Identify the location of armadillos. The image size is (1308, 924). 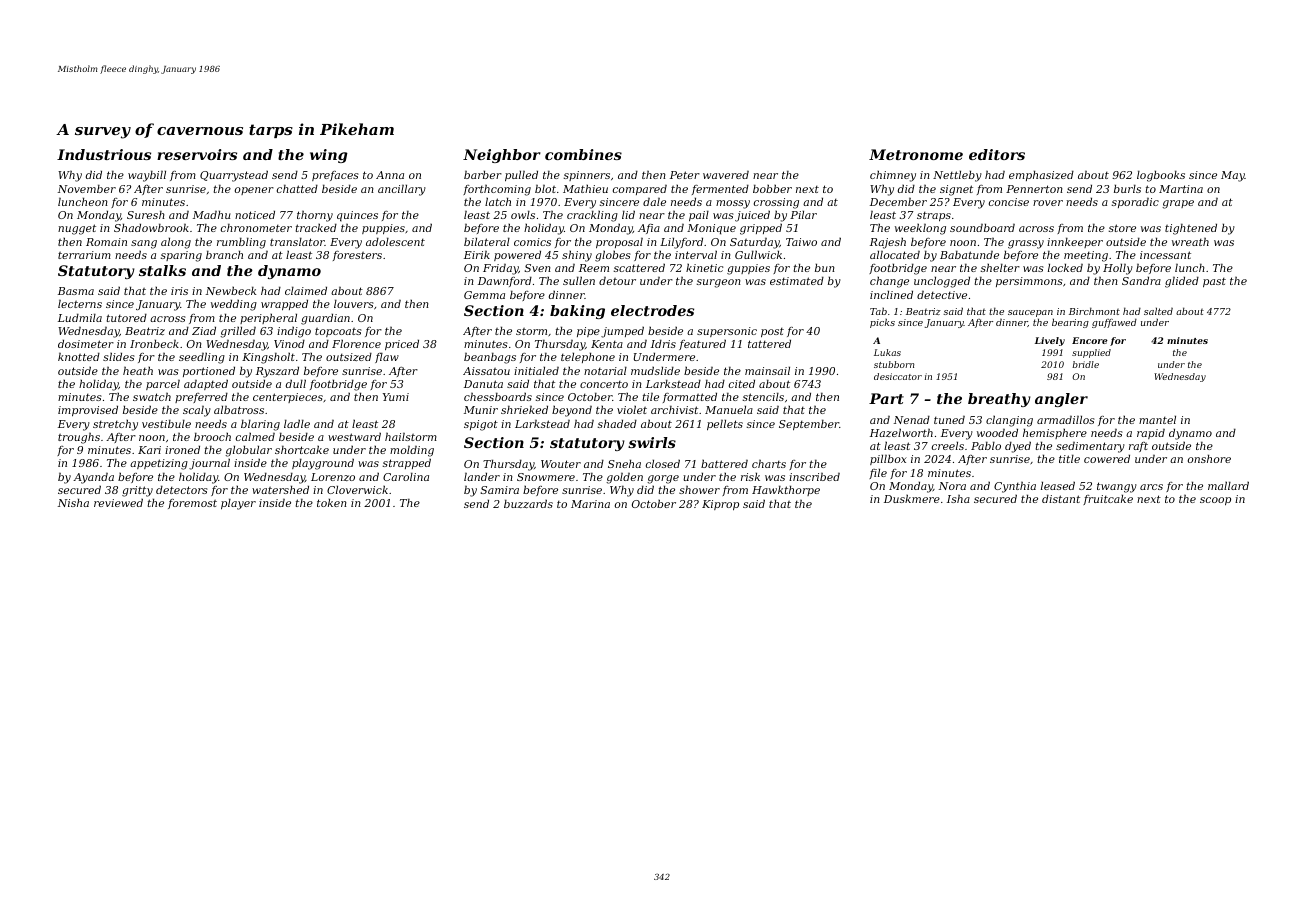
(1066, 419).
